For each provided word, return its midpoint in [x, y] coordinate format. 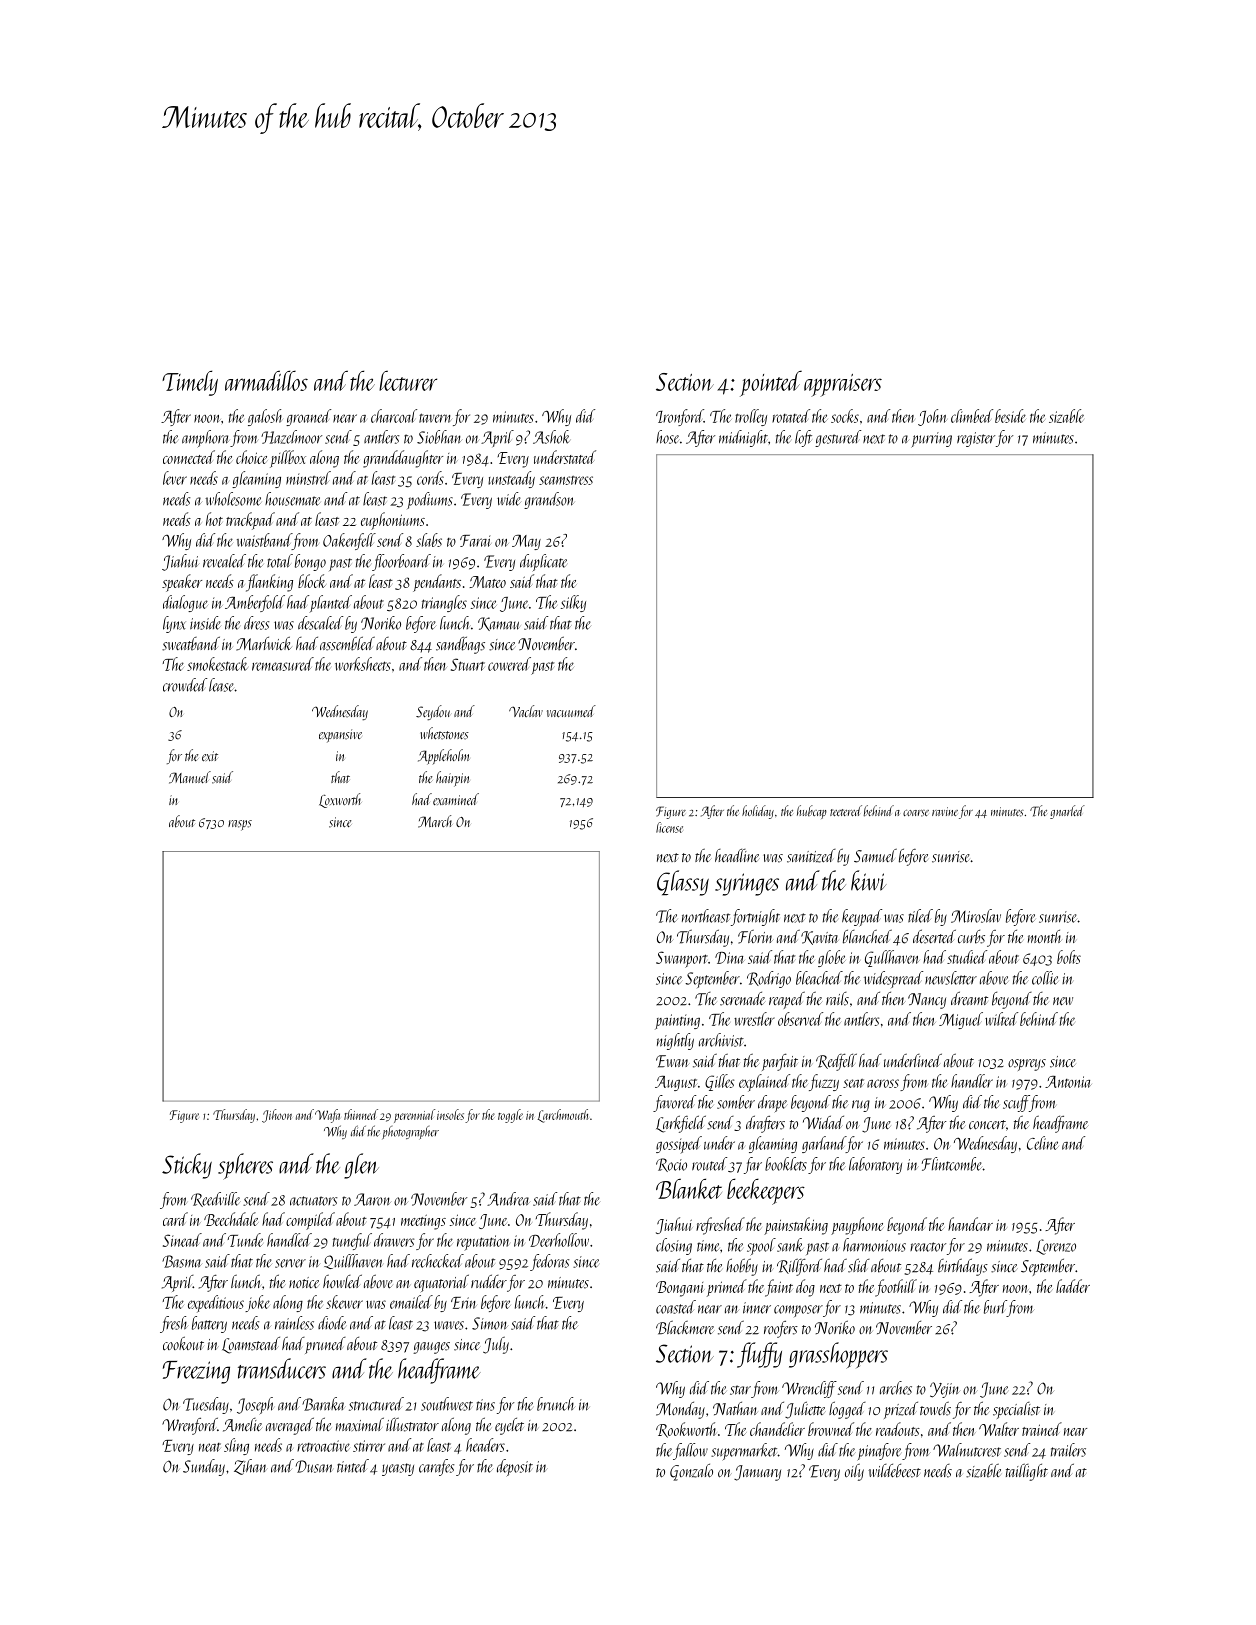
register [976, 439]
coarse [916, 813]
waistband [264, 541]
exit [210, 756]
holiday [758, 812]
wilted [1001, 1019]
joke [257, 1303]
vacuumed [571, 711]
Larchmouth [563, 1116]
